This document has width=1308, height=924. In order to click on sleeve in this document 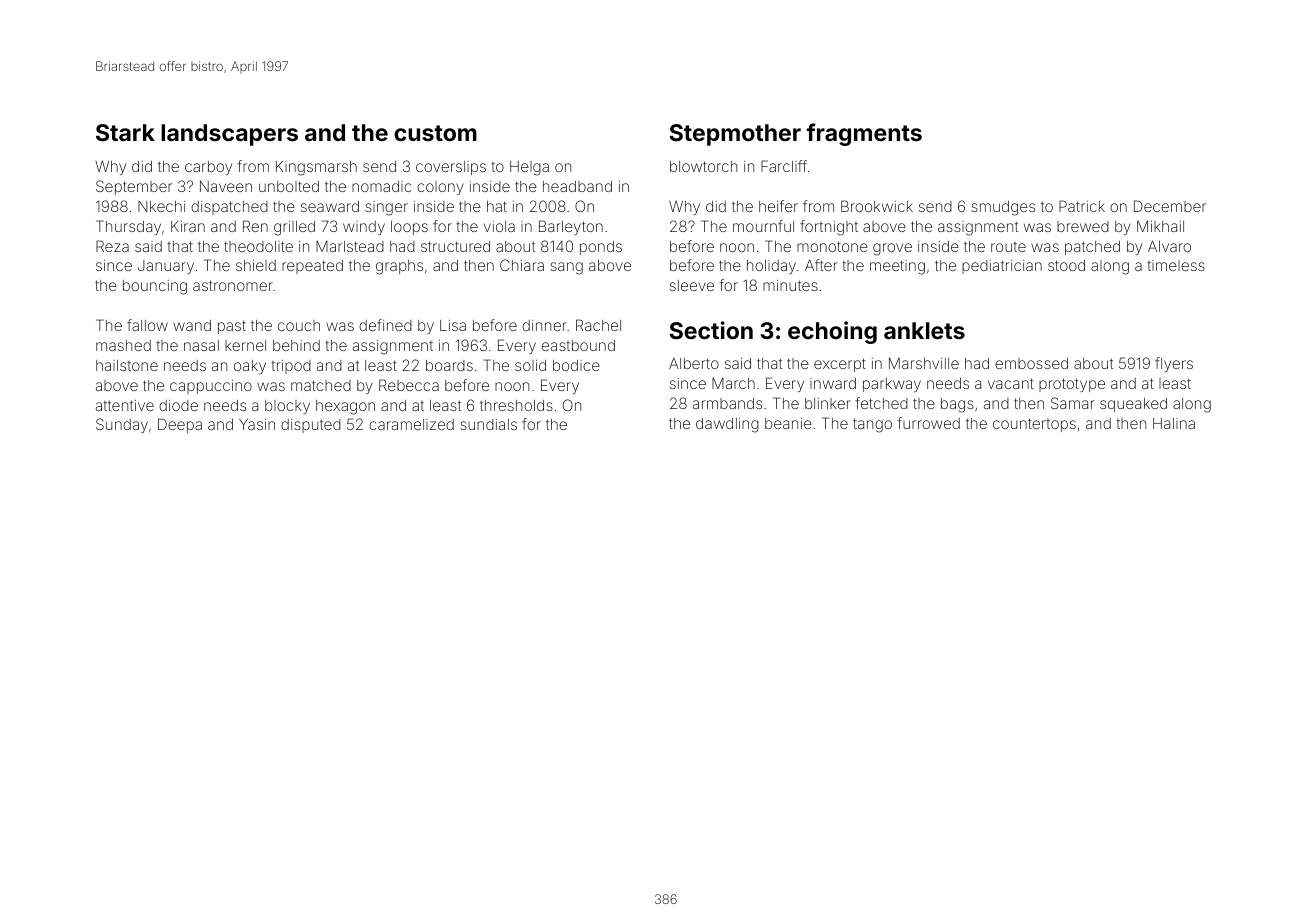, I will do `click(692, 285)`.
